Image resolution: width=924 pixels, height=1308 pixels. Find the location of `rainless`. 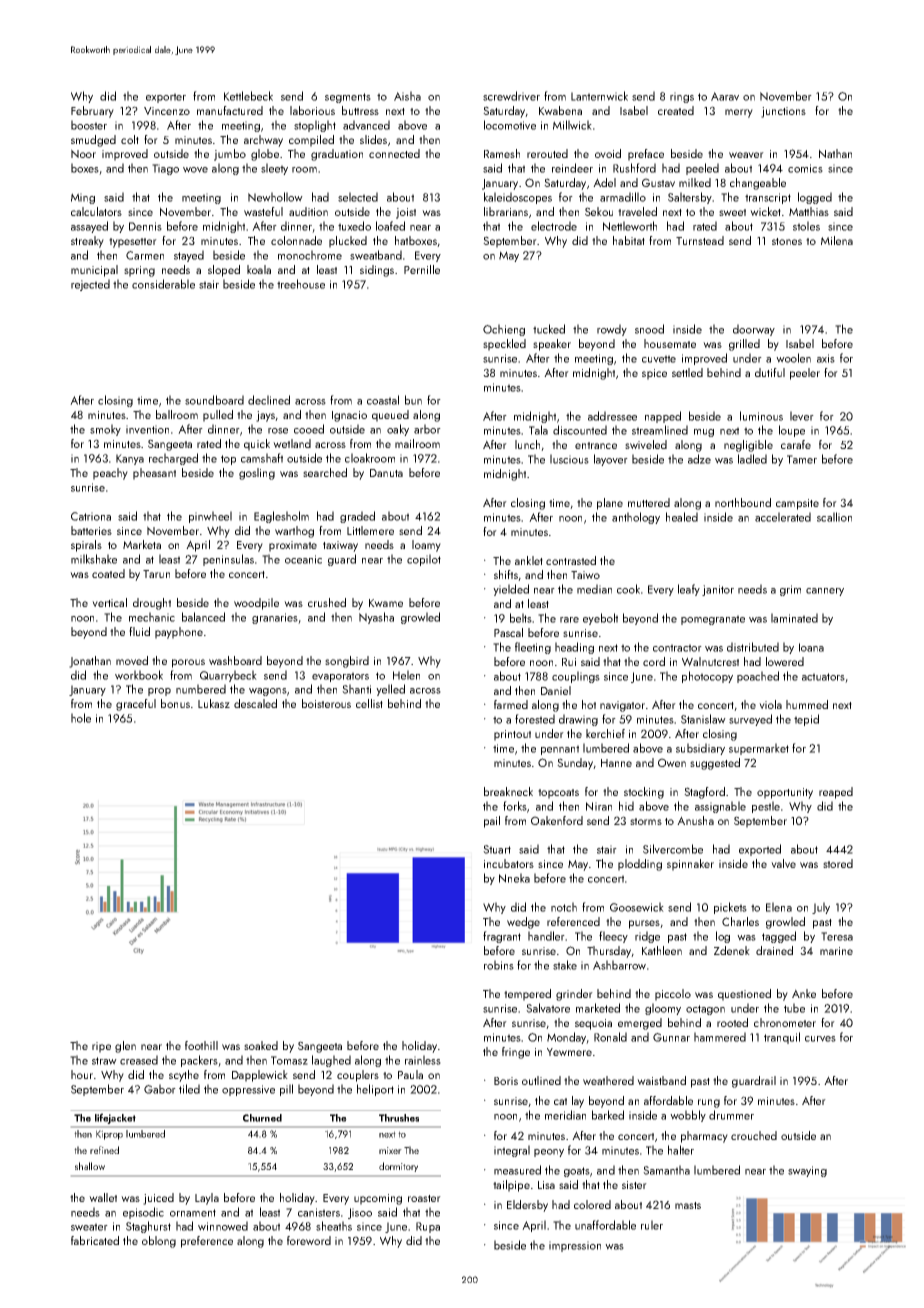

rainless is located at coordinates (423, 1060).
